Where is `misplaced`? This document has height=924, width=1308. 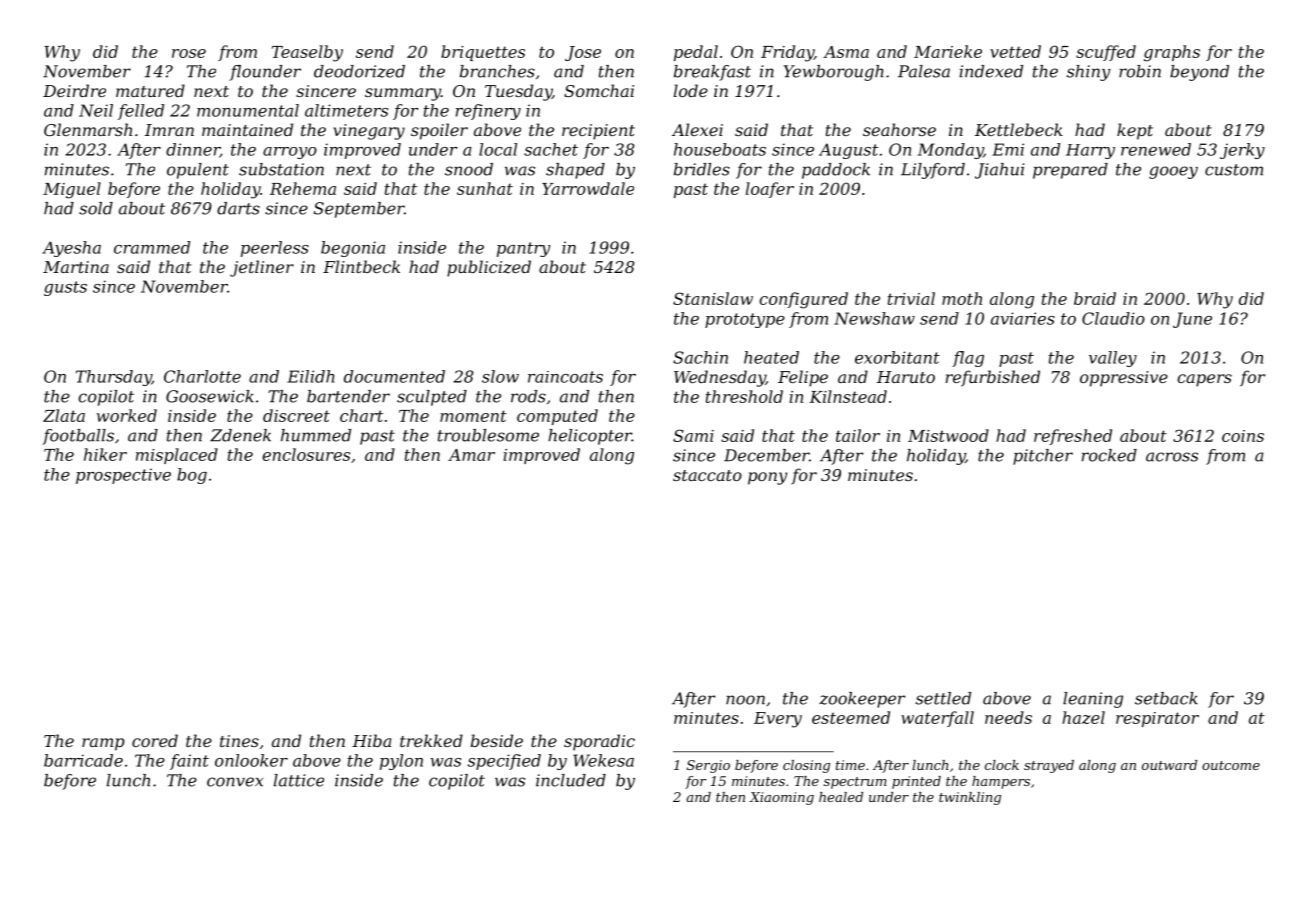
misplaced is located at coordinates (177, 456).
